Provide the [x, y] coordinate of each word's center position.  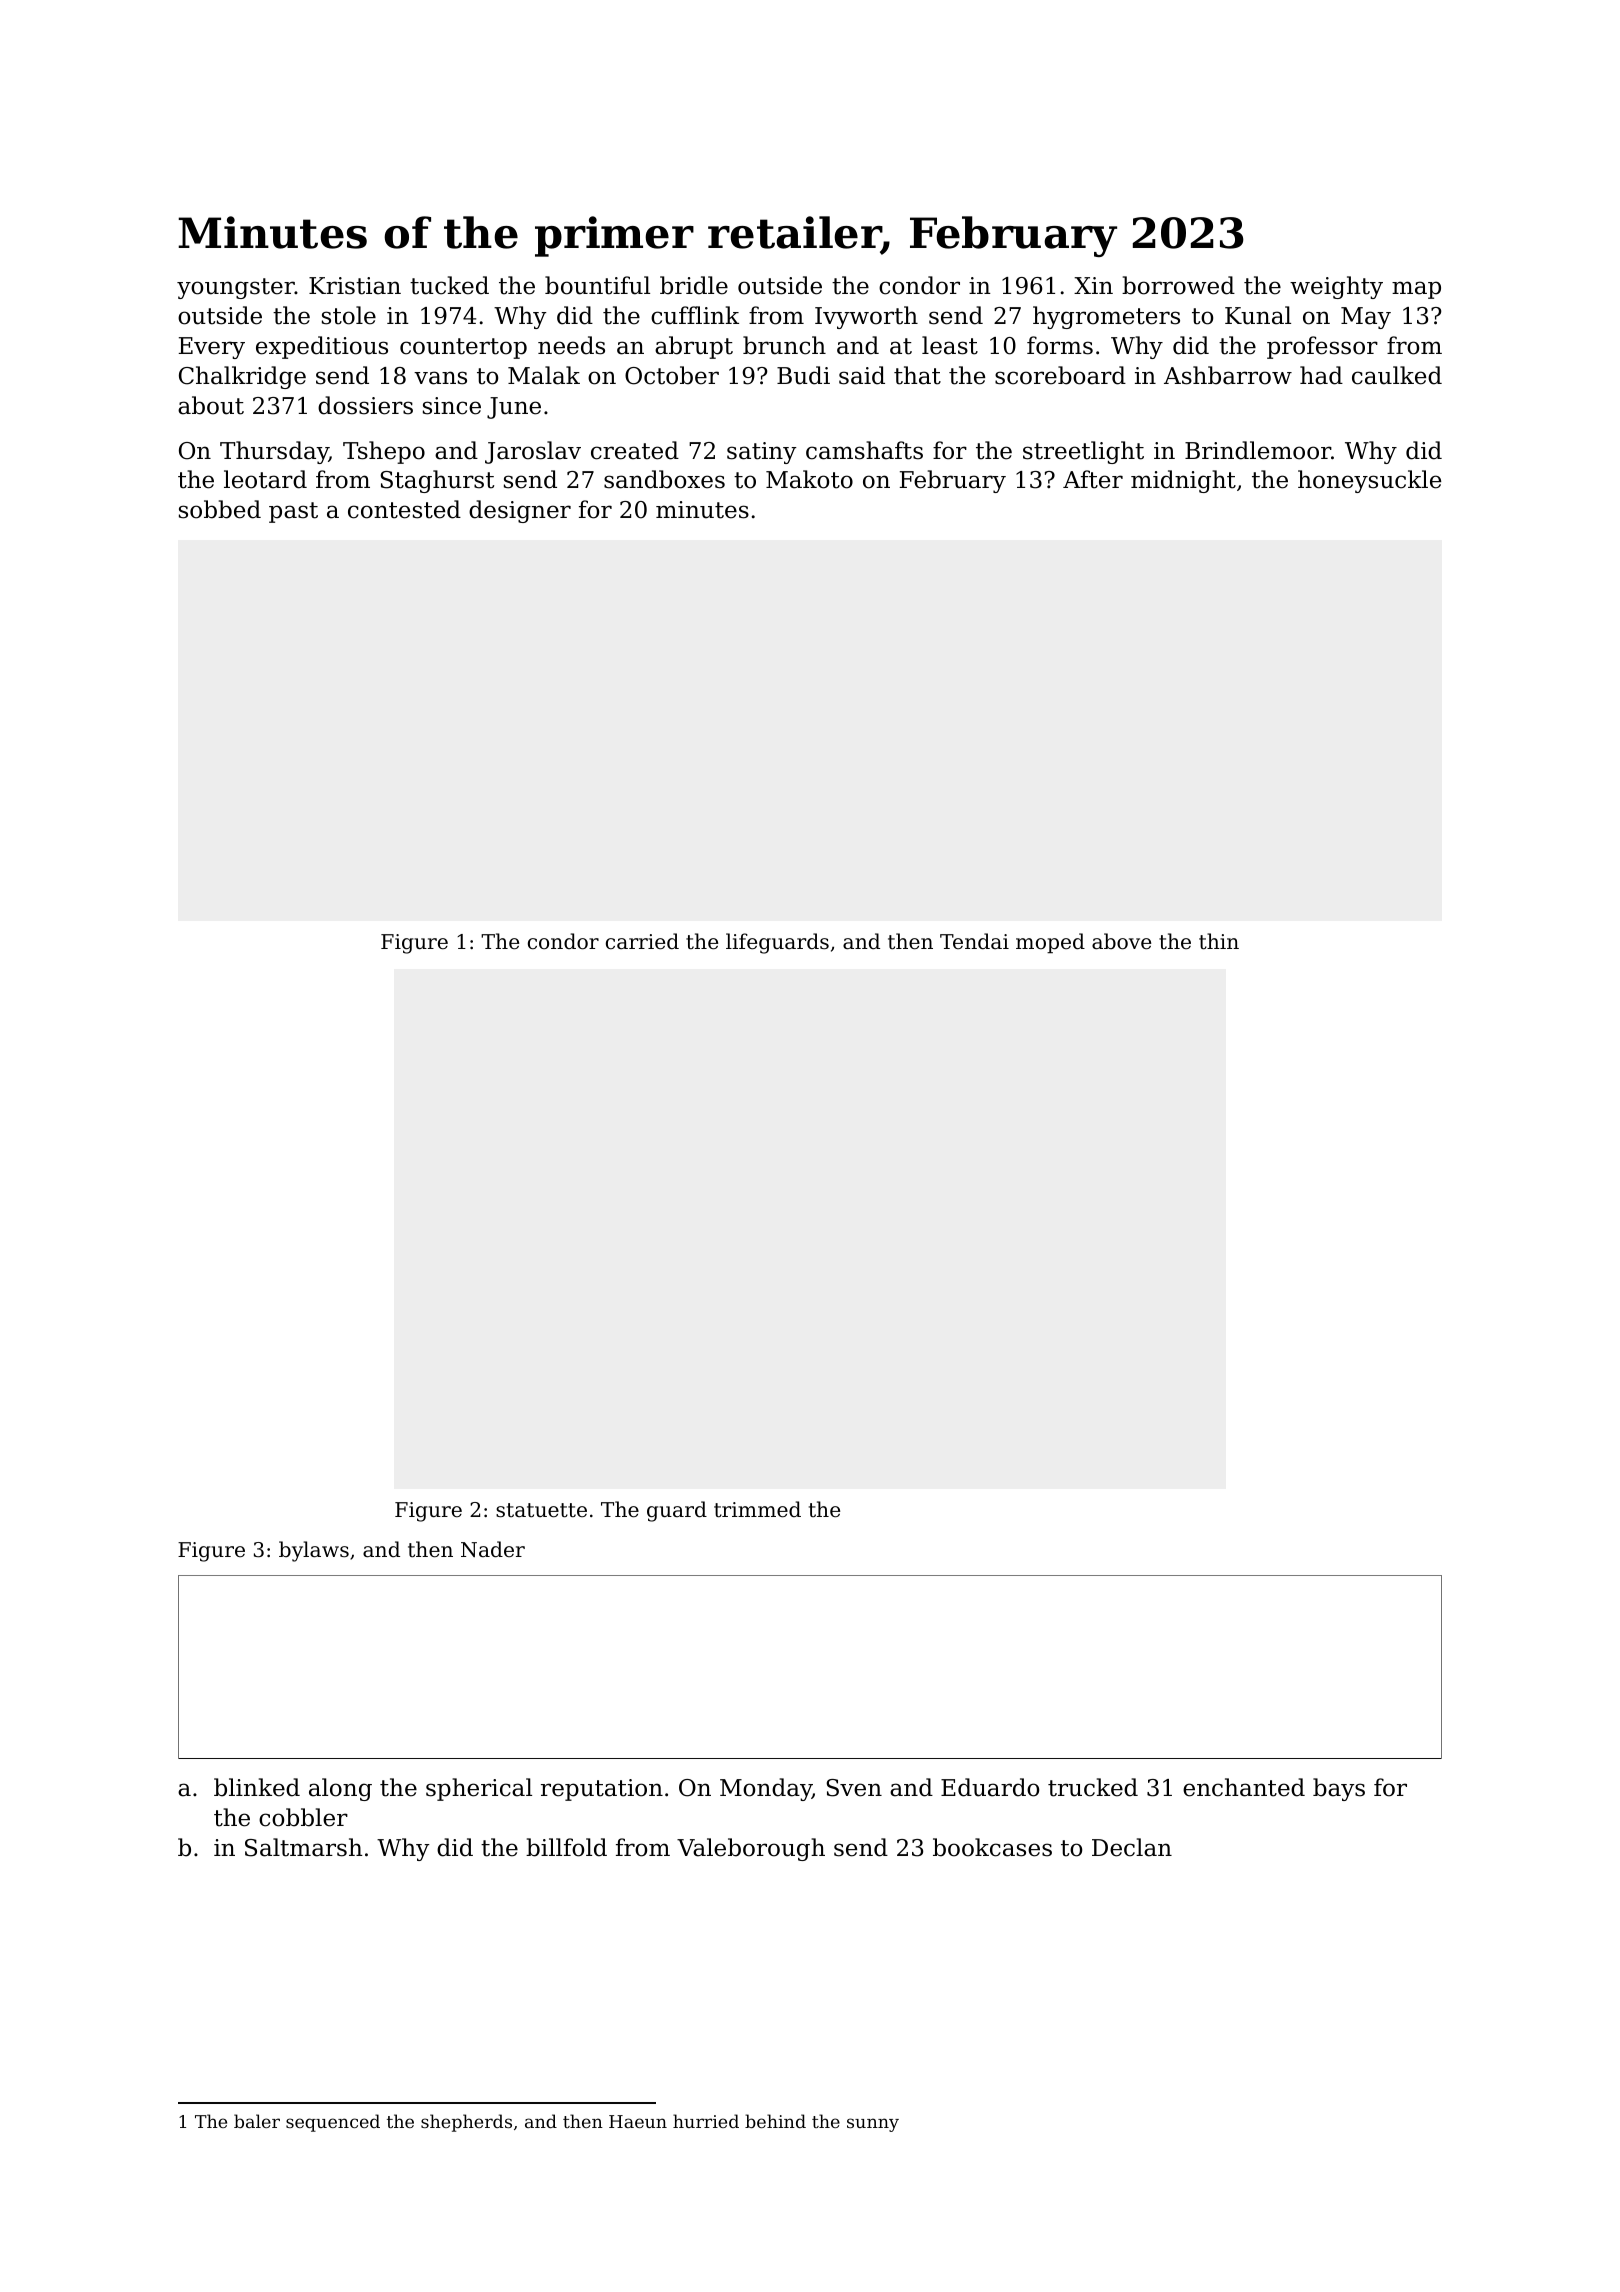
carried [642, 941]
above [1121, 941]
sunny [873, 2125]
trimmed [757, 1509]
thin [1219, 941]
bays [1339, 1789]
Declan [1132, 1847]
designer [520, 511]
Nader [493, 1549]
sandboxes [664, 479]
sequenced [333, 2123]
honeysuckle [1369, 481]
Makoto [809, 479]
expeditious [322, 347]
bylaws [314, 1551]
